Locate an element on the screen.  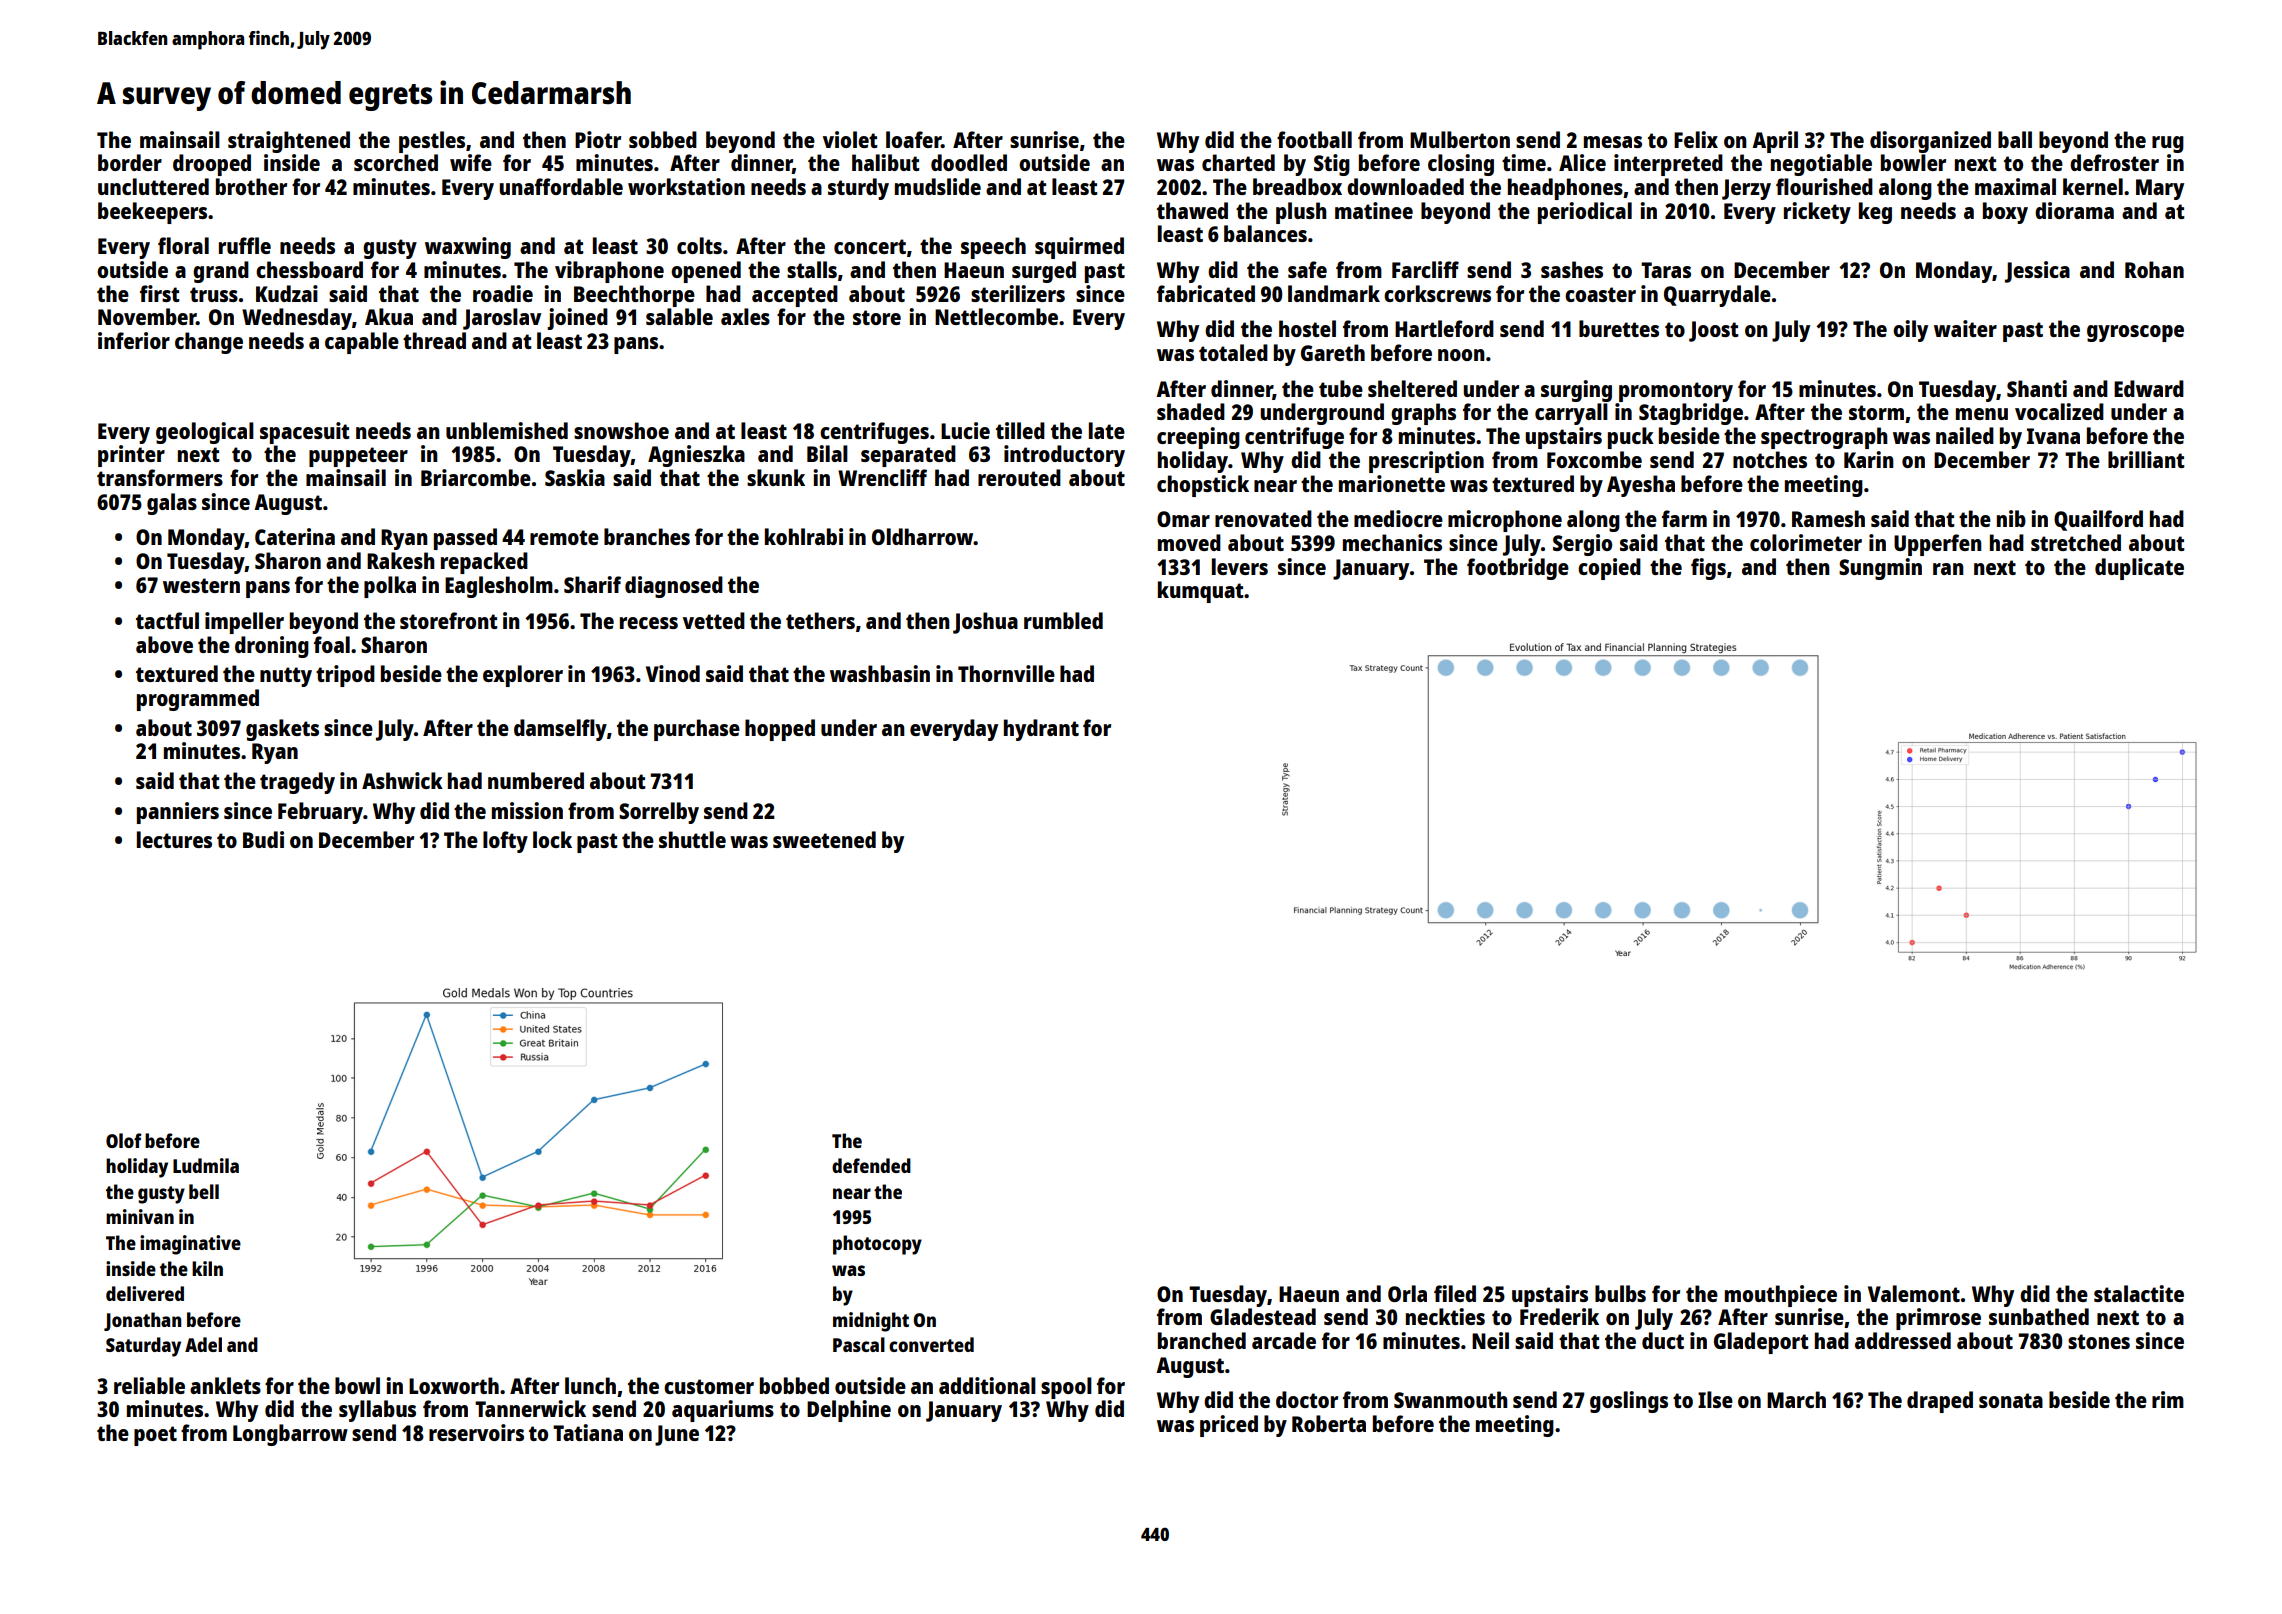
pestles is located at coordinates (432, 142).
